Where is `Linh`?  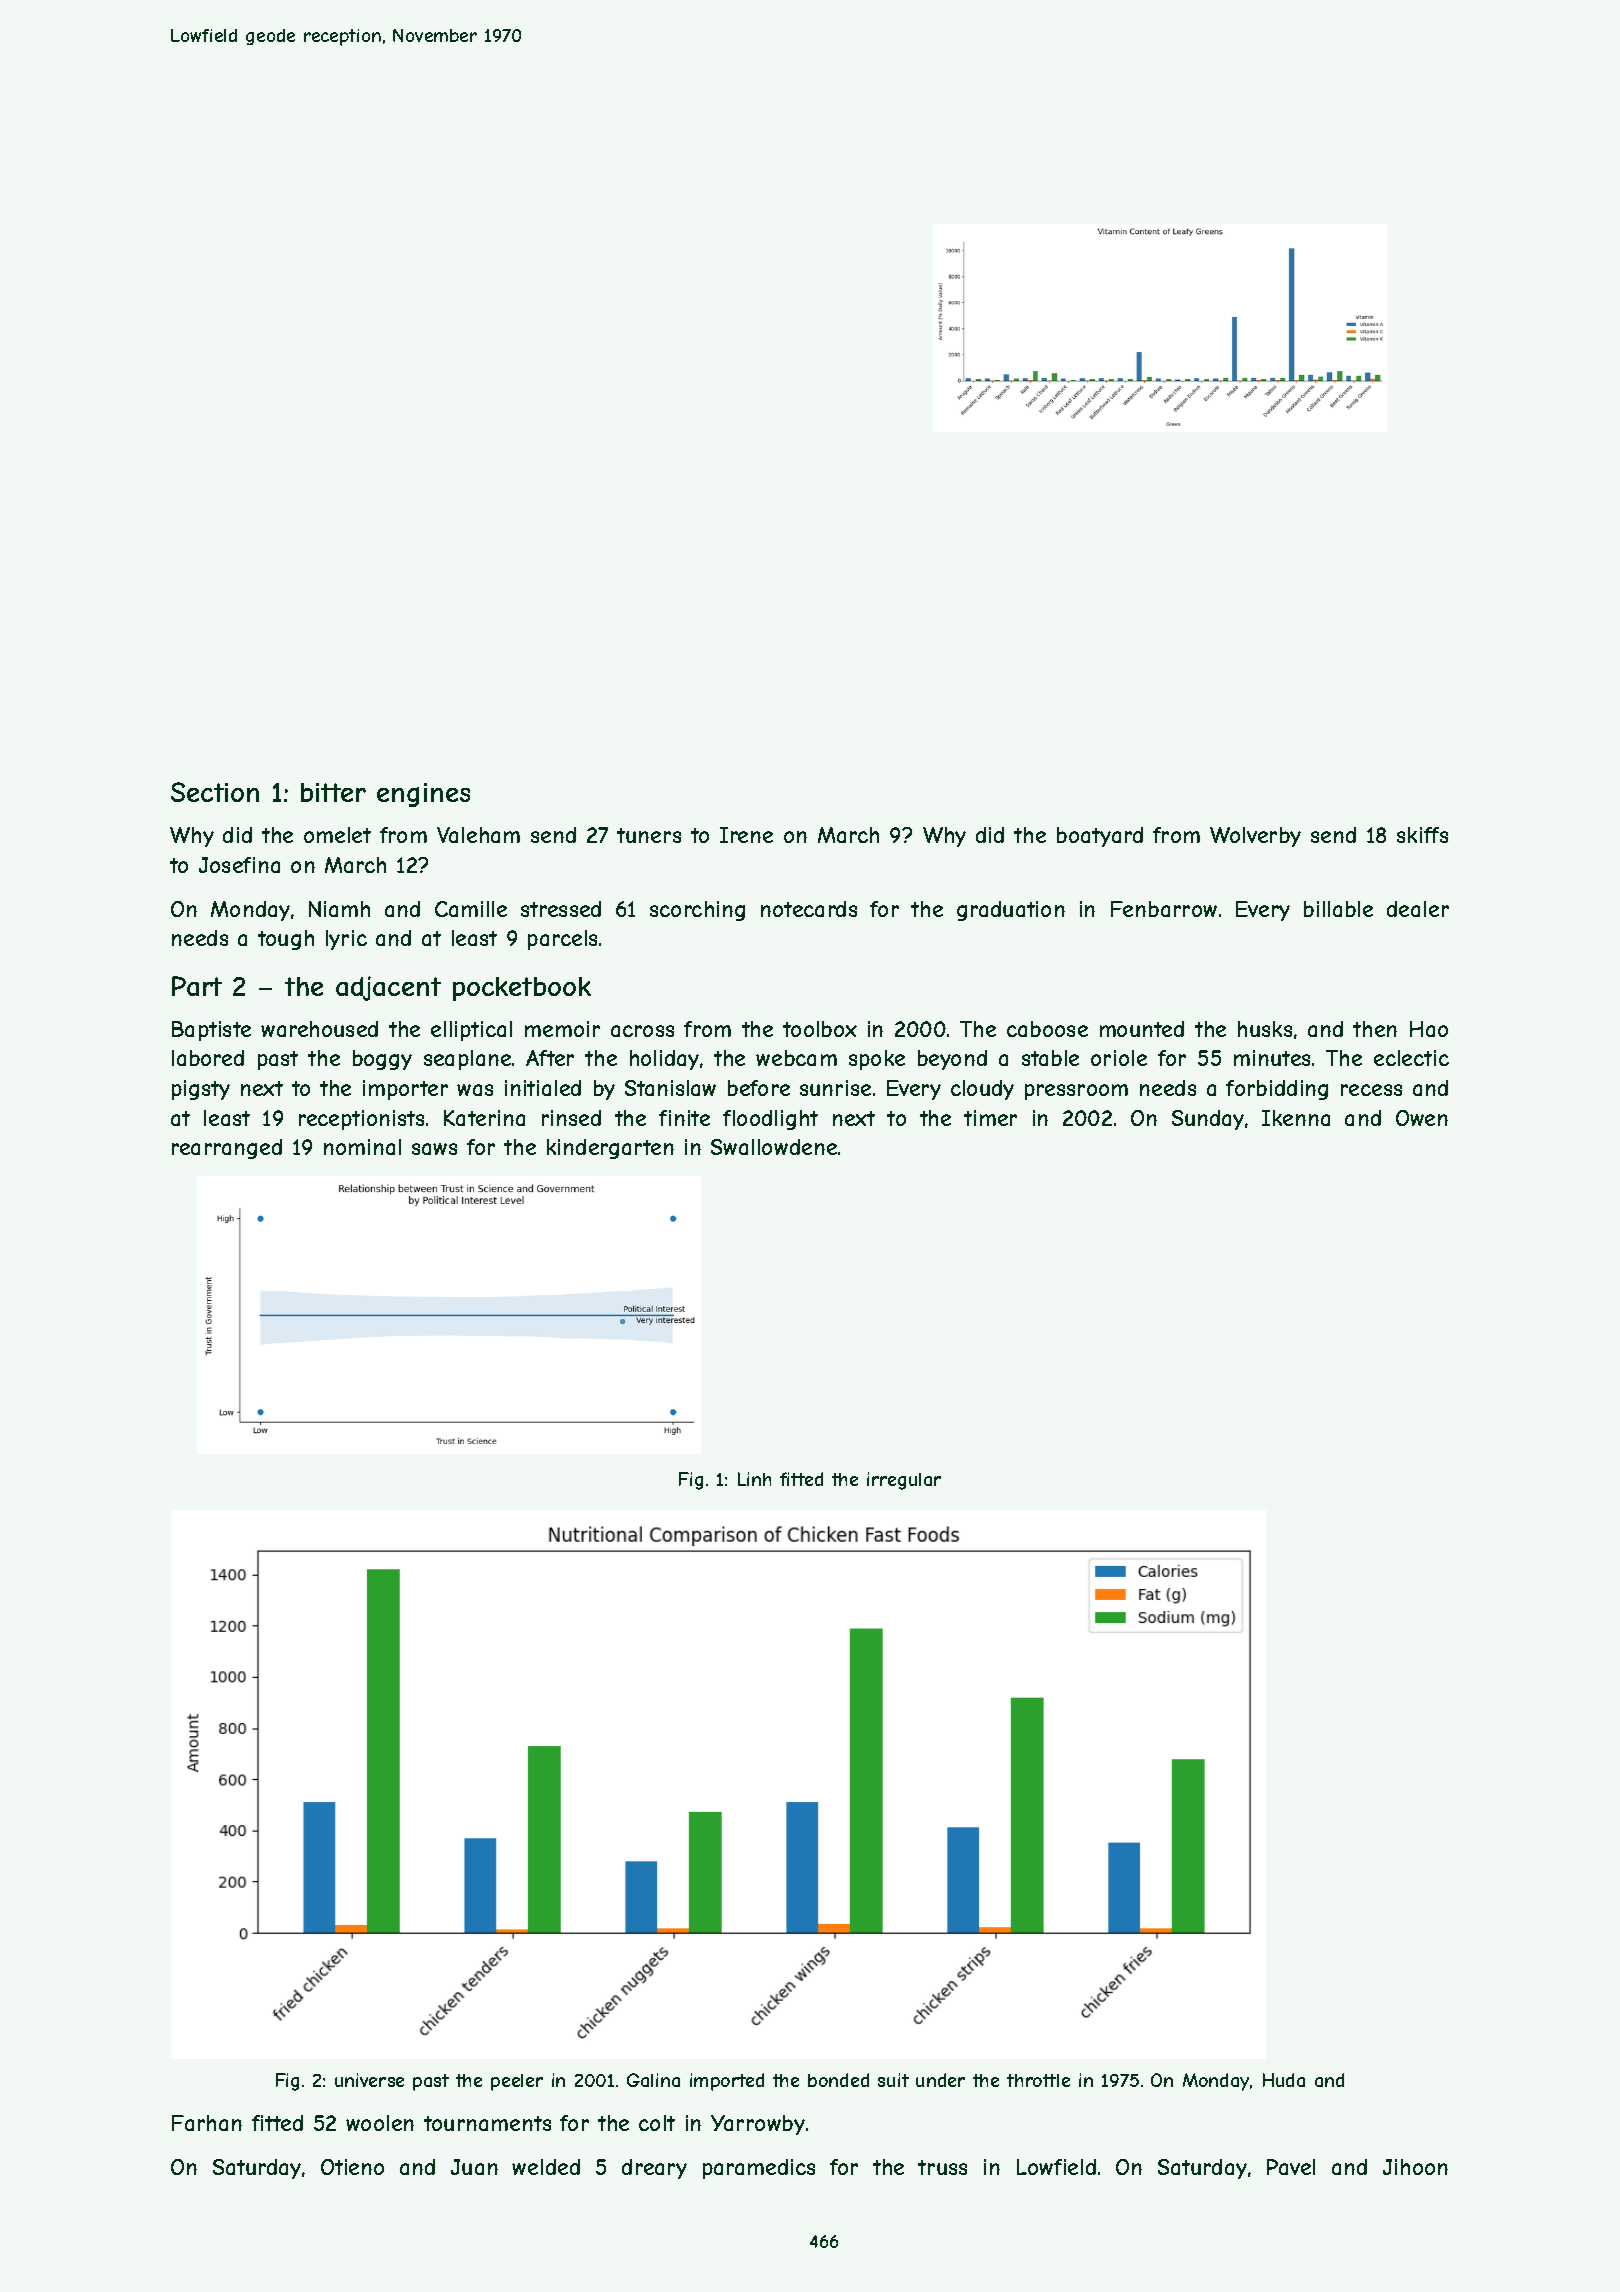
Linh is located at coordinates (754, 1479).
